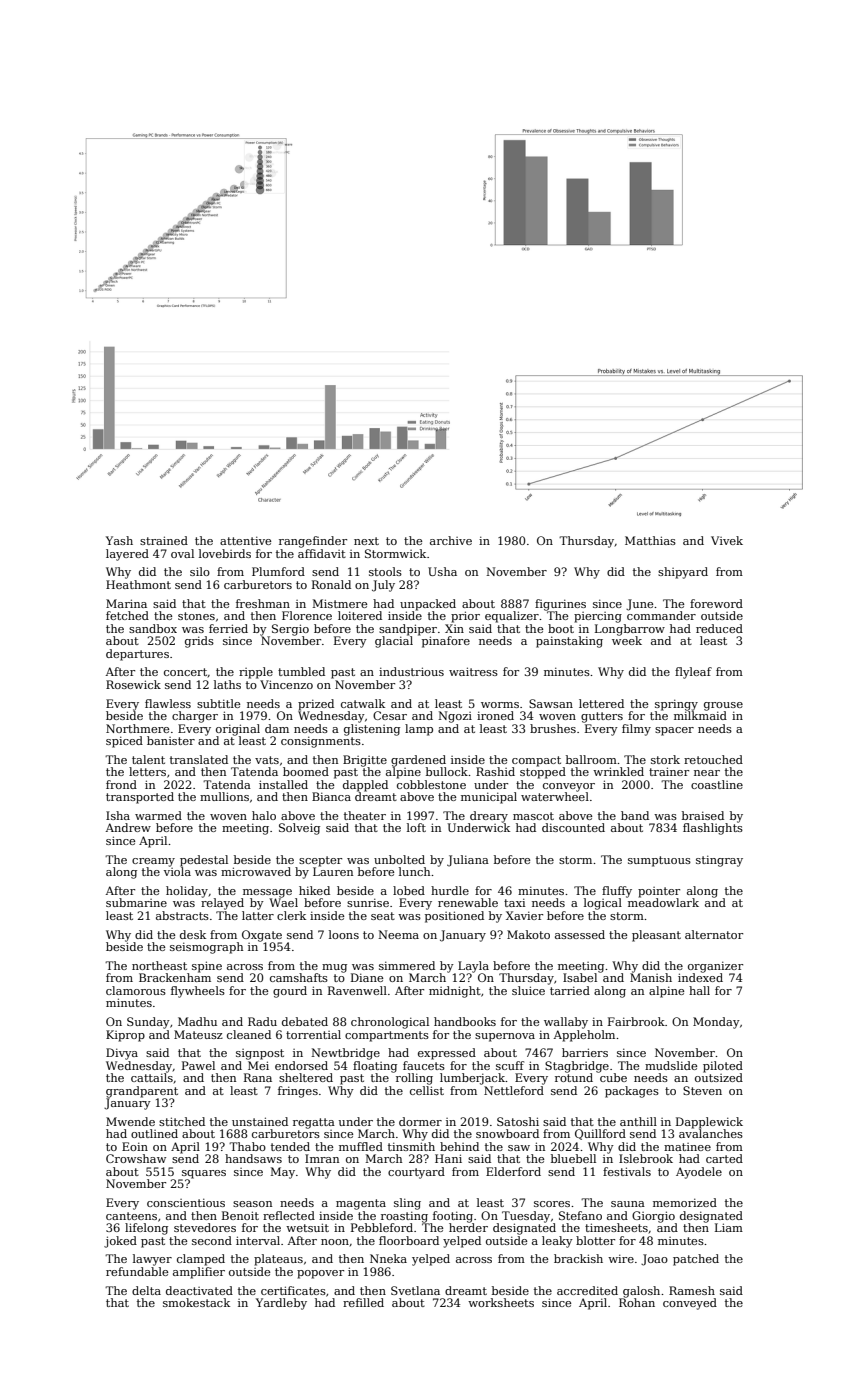  Describe the element at coordinates (455, 717) in the document. I see `Ngozi` at that location.
